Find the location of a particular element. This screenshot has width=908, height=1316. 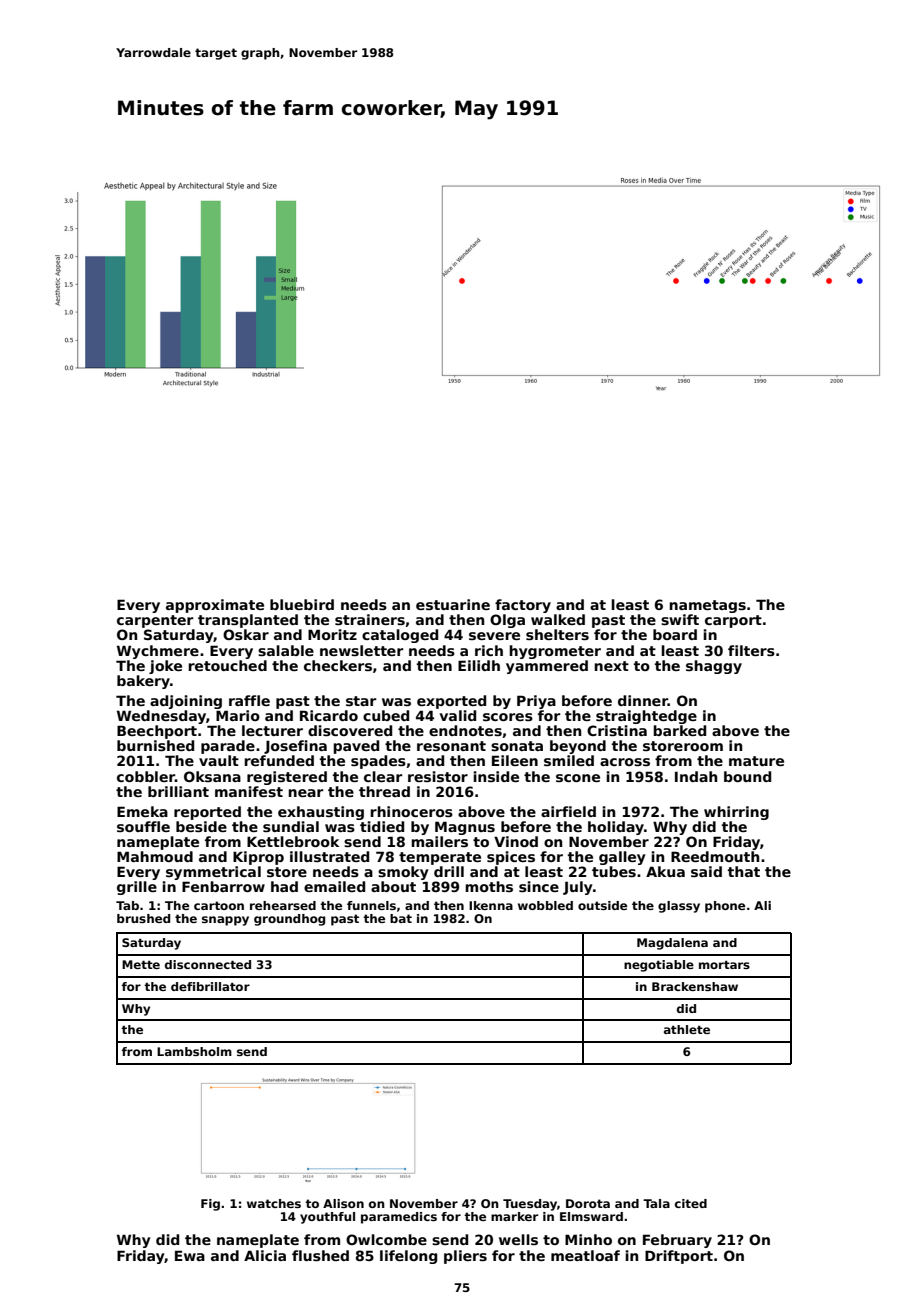

carport is located at coordinates (733, 621).
